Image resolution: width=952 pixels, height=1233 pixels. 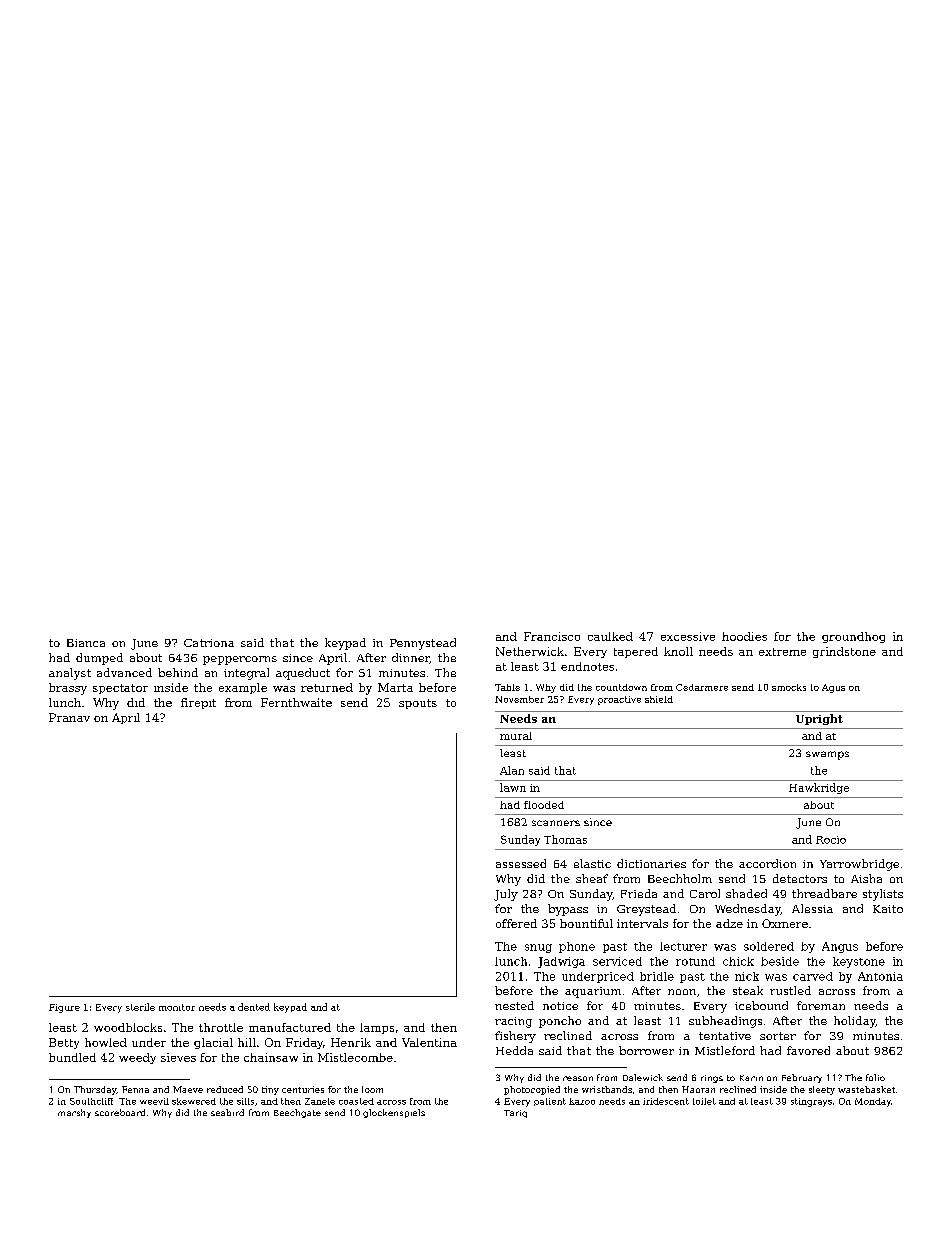 What do you see at coordinates (506, 895) in the screenshot?
I see `July` at bounding box center [506, 895].
